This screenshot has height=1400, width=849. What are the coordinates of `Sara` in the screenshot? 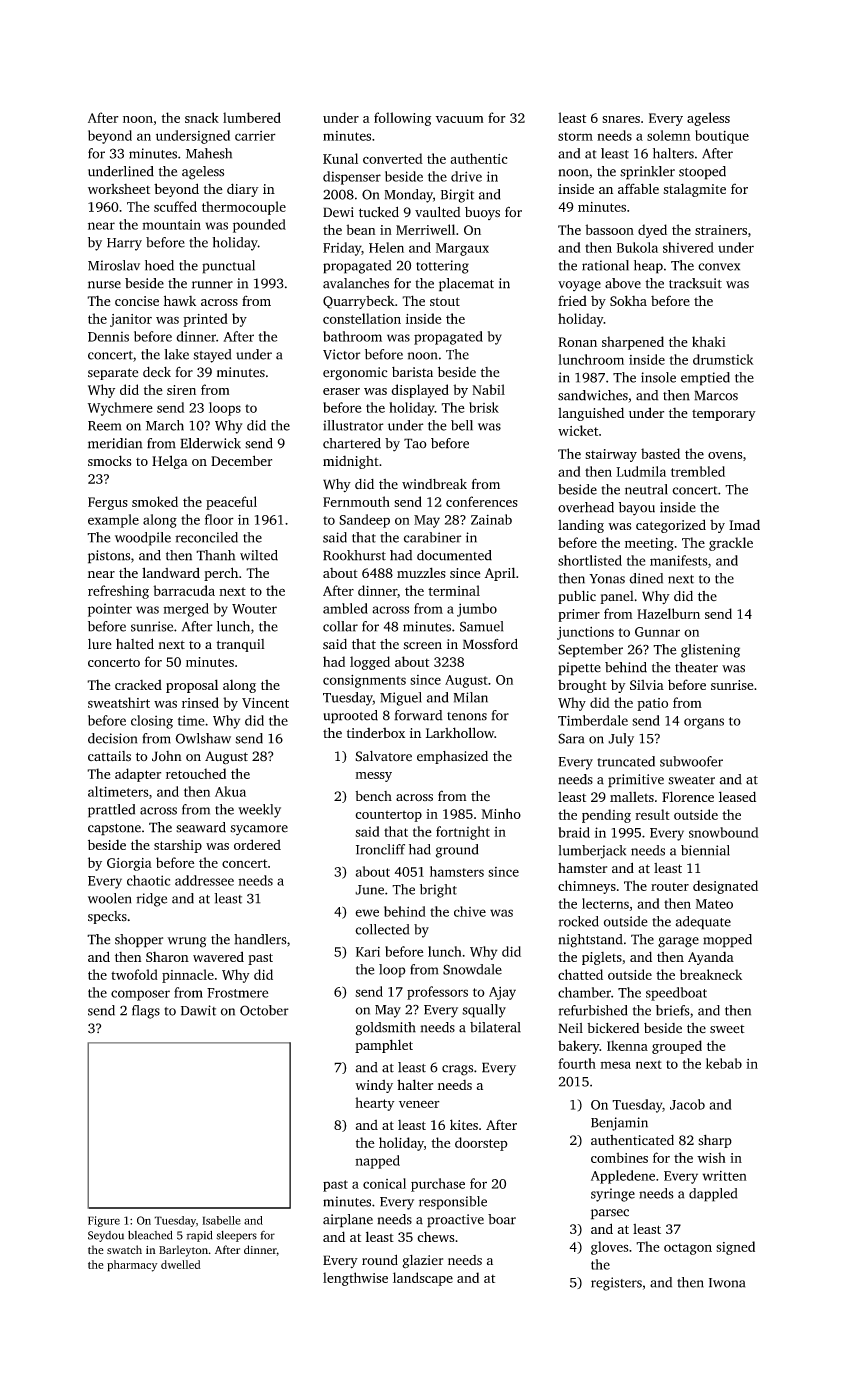 It's located at (571, 738).
